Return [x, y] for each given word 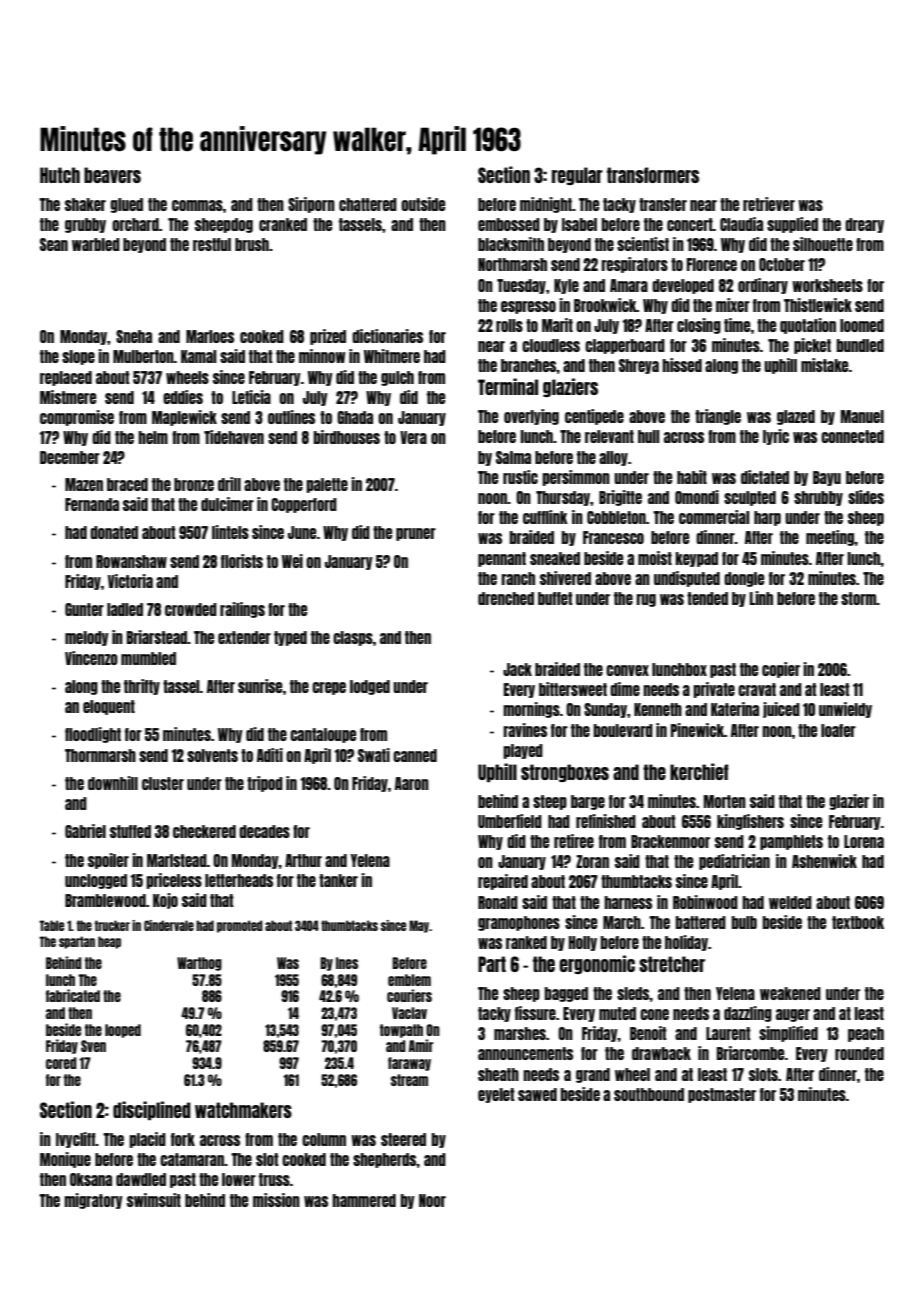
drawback [661, 1053]
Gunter [84, 609]
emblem [409, 980]
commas [197, 205]
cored [61, 1063]
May [419, 926]
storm [859, 598]
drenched [506, 598]
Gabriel [85, 831]
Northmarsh [512, 264]
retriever [769, 204]
